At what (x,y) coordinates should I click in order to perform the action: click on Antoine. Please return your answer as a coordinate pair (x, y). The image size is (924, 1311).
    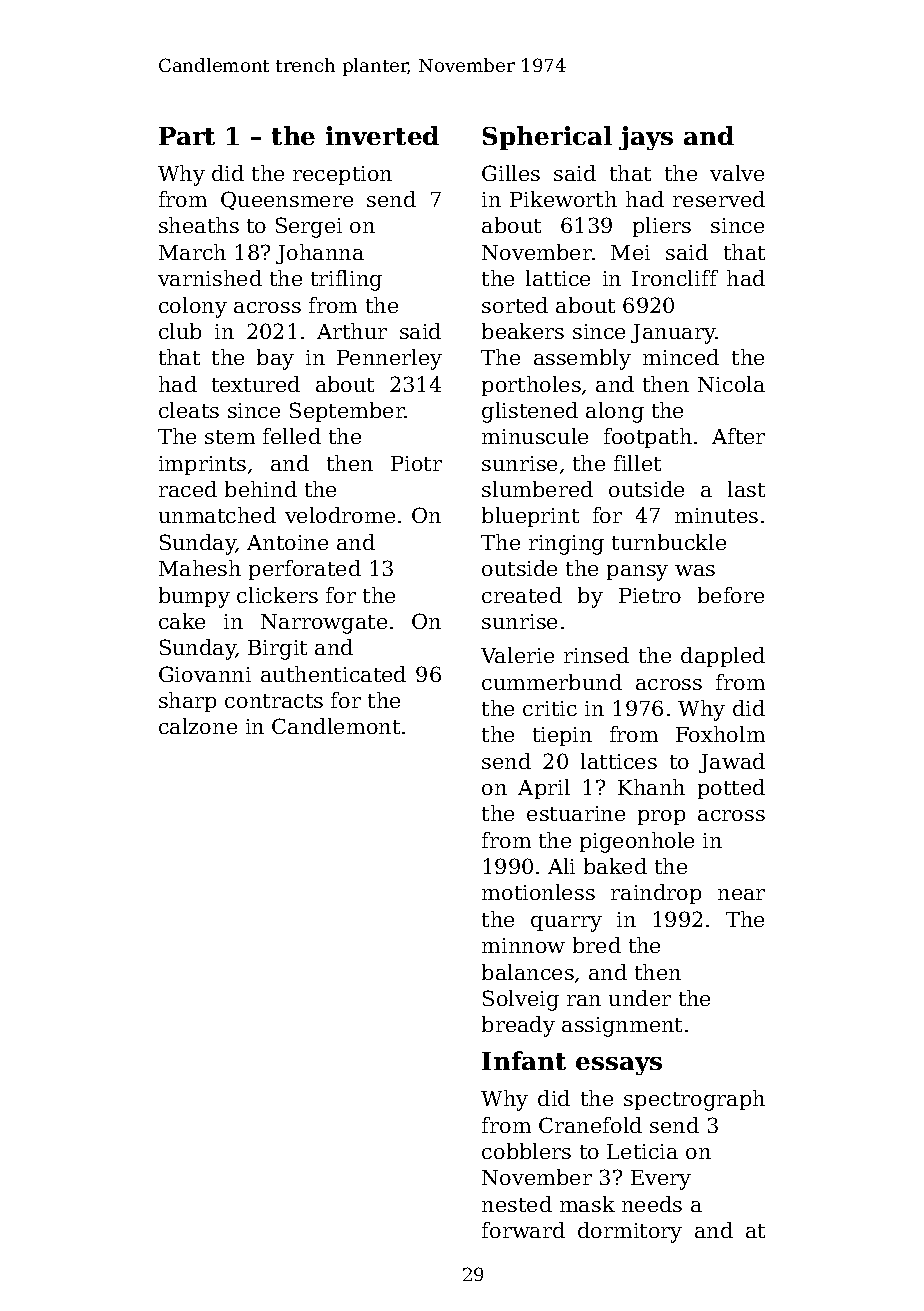
    Looking at the image, I should click on (287, 542).
